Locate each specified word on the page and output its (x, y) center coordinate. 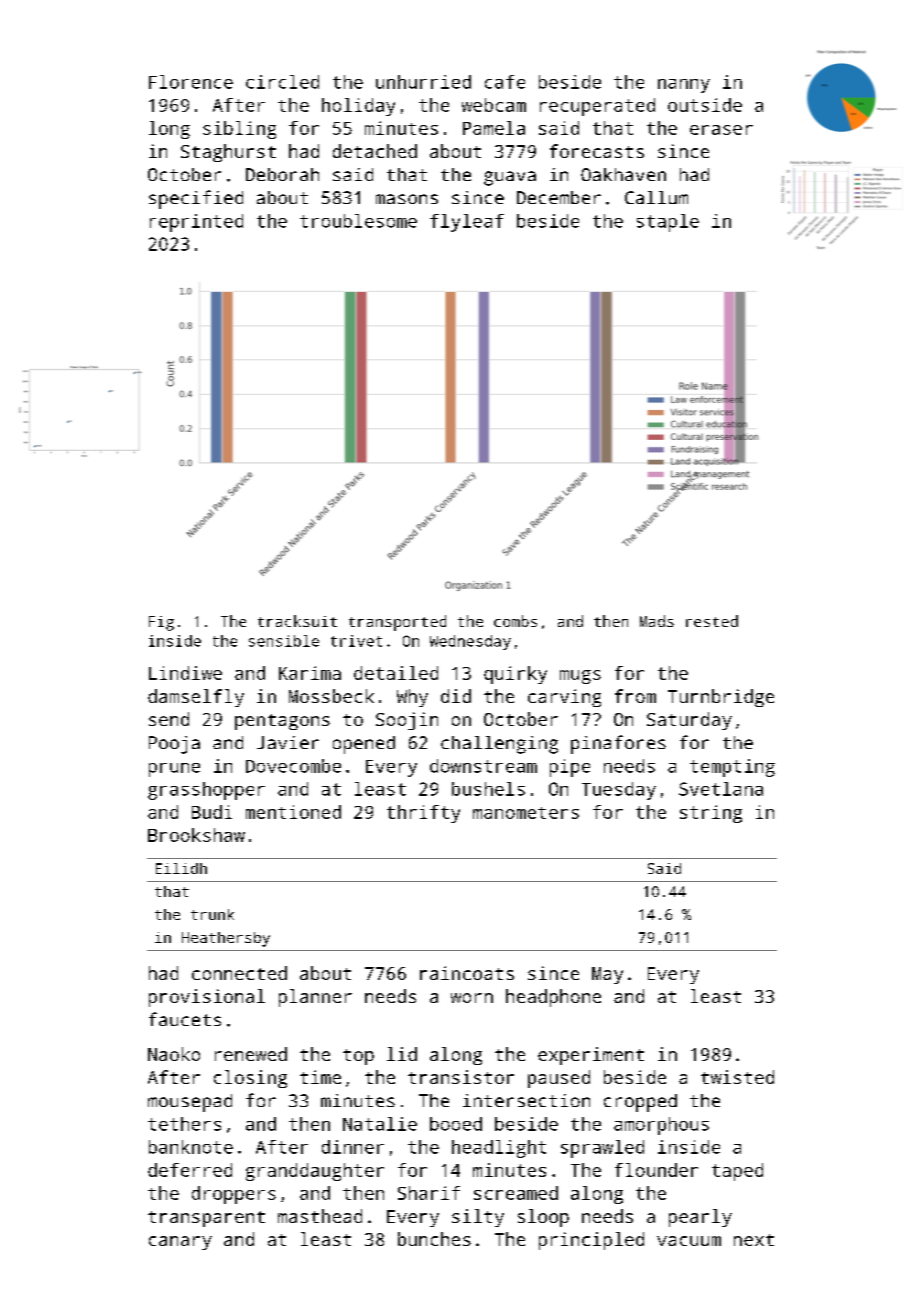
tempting (732, 768)
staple (668, 223)
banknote (191, 1147)
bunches (434, 1239)
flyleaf (467, 223)
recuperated (597, 107)
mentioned (293, 812)
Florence (191, 82)
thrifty (423, 814)
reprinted (196, 223)
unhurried (423, 82)
